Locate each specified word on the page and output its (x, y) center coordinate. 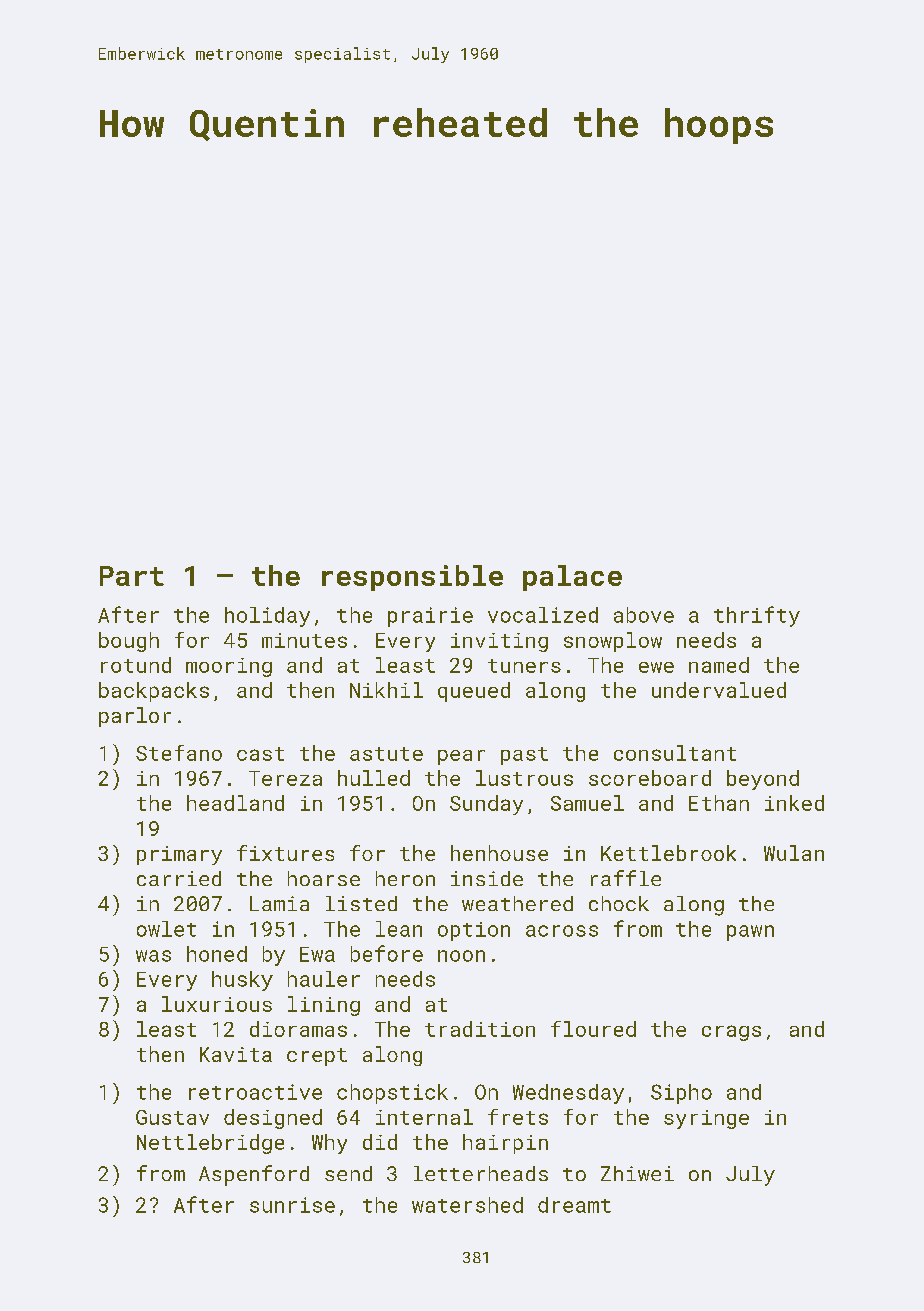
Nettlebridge (210, 1144)
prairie (430, 617)
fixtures (285, 853)
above (644, 615)
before (387, 953)
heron (405, 878)
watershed (467, 1205)
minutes (304, 640)
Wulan (794, 853)
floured (593, 1029)
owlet (166, 929)
